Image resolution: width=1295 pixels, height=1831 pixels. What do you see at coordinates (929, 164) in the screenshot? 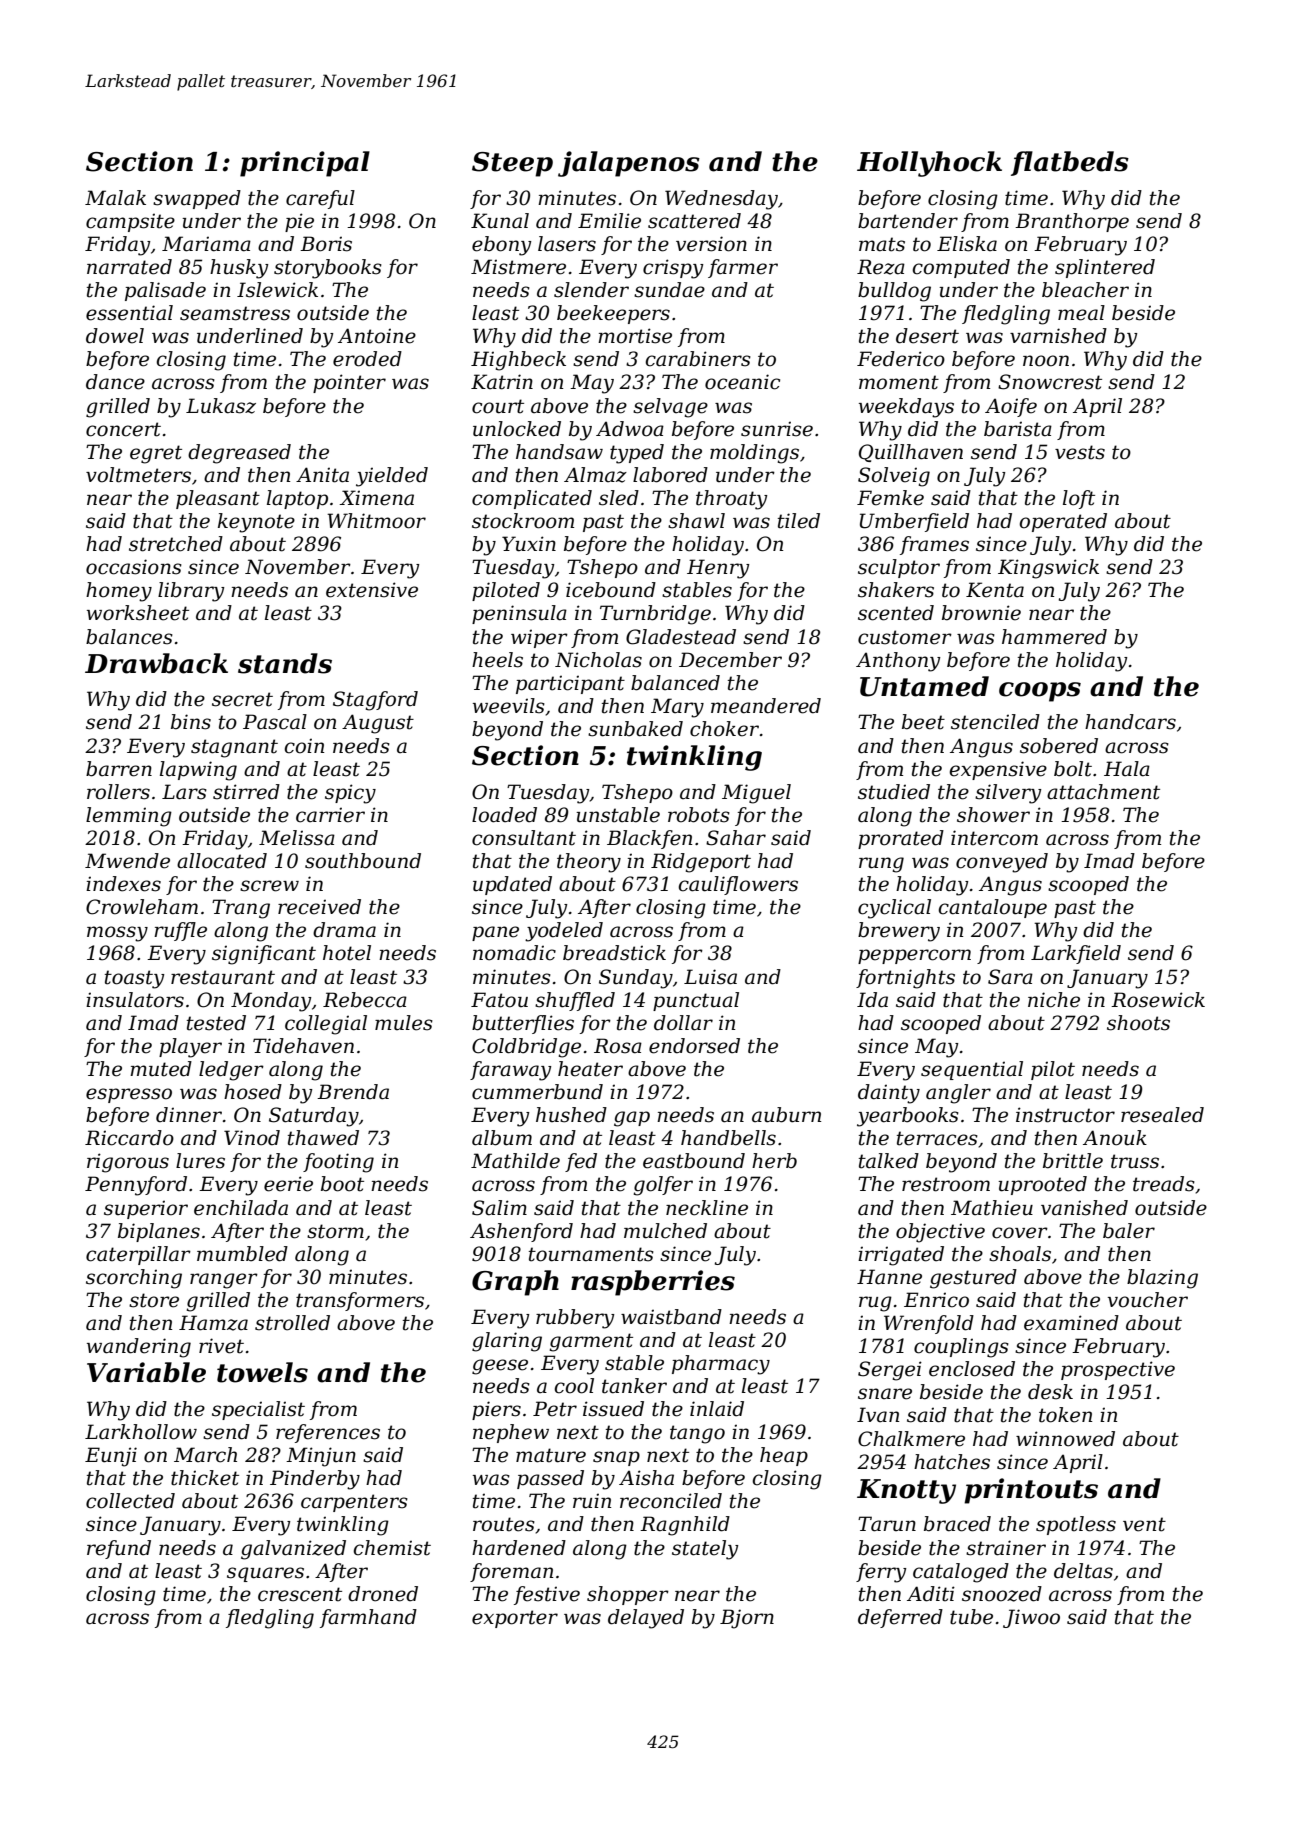
I see `Hollyhock` at bounding box center [929, 164].
